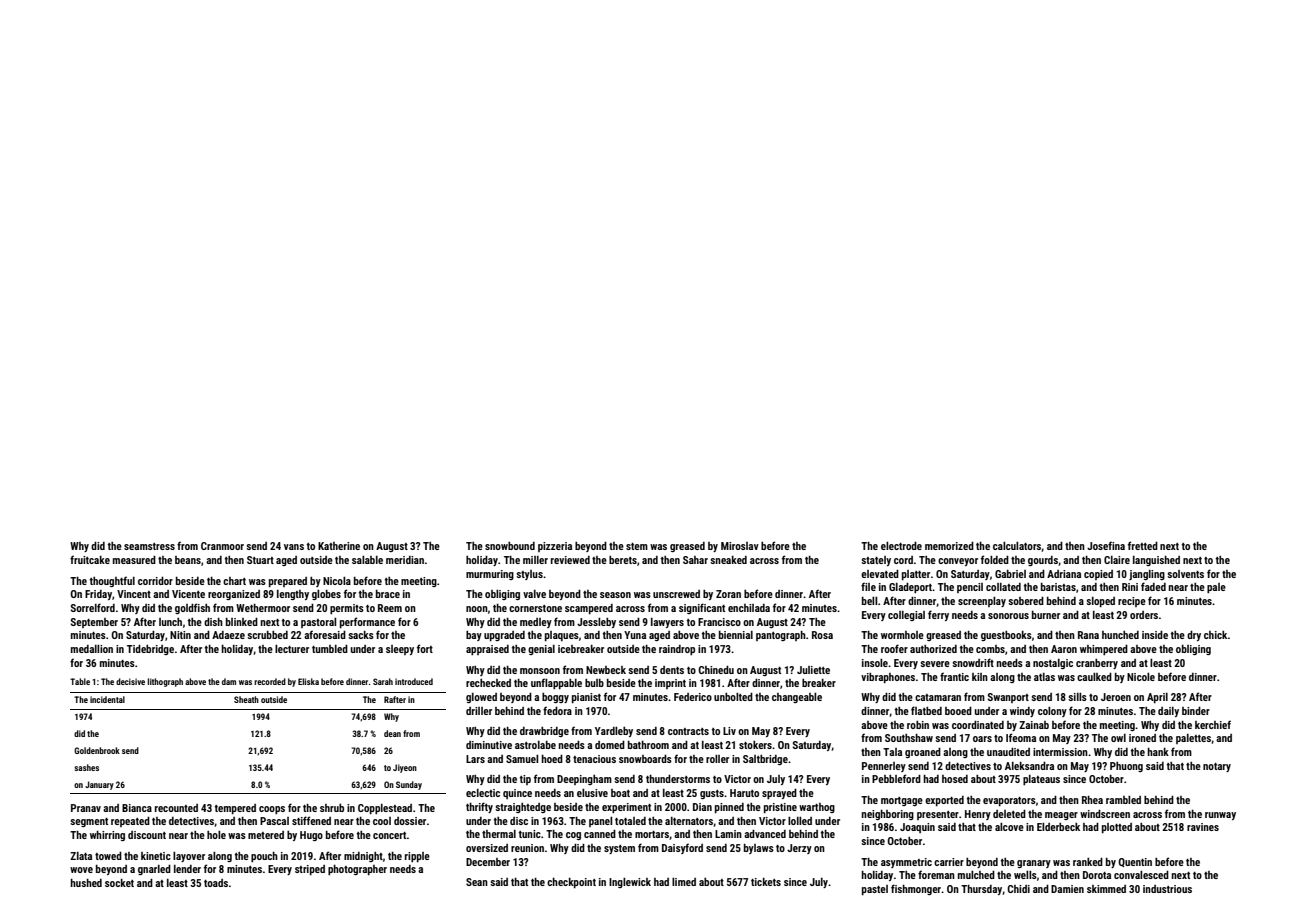 This screenshot has height=924, width=1308. Describe the element at coordinates (490, 575) in the screenshot. I see `murmuring` at that location.
